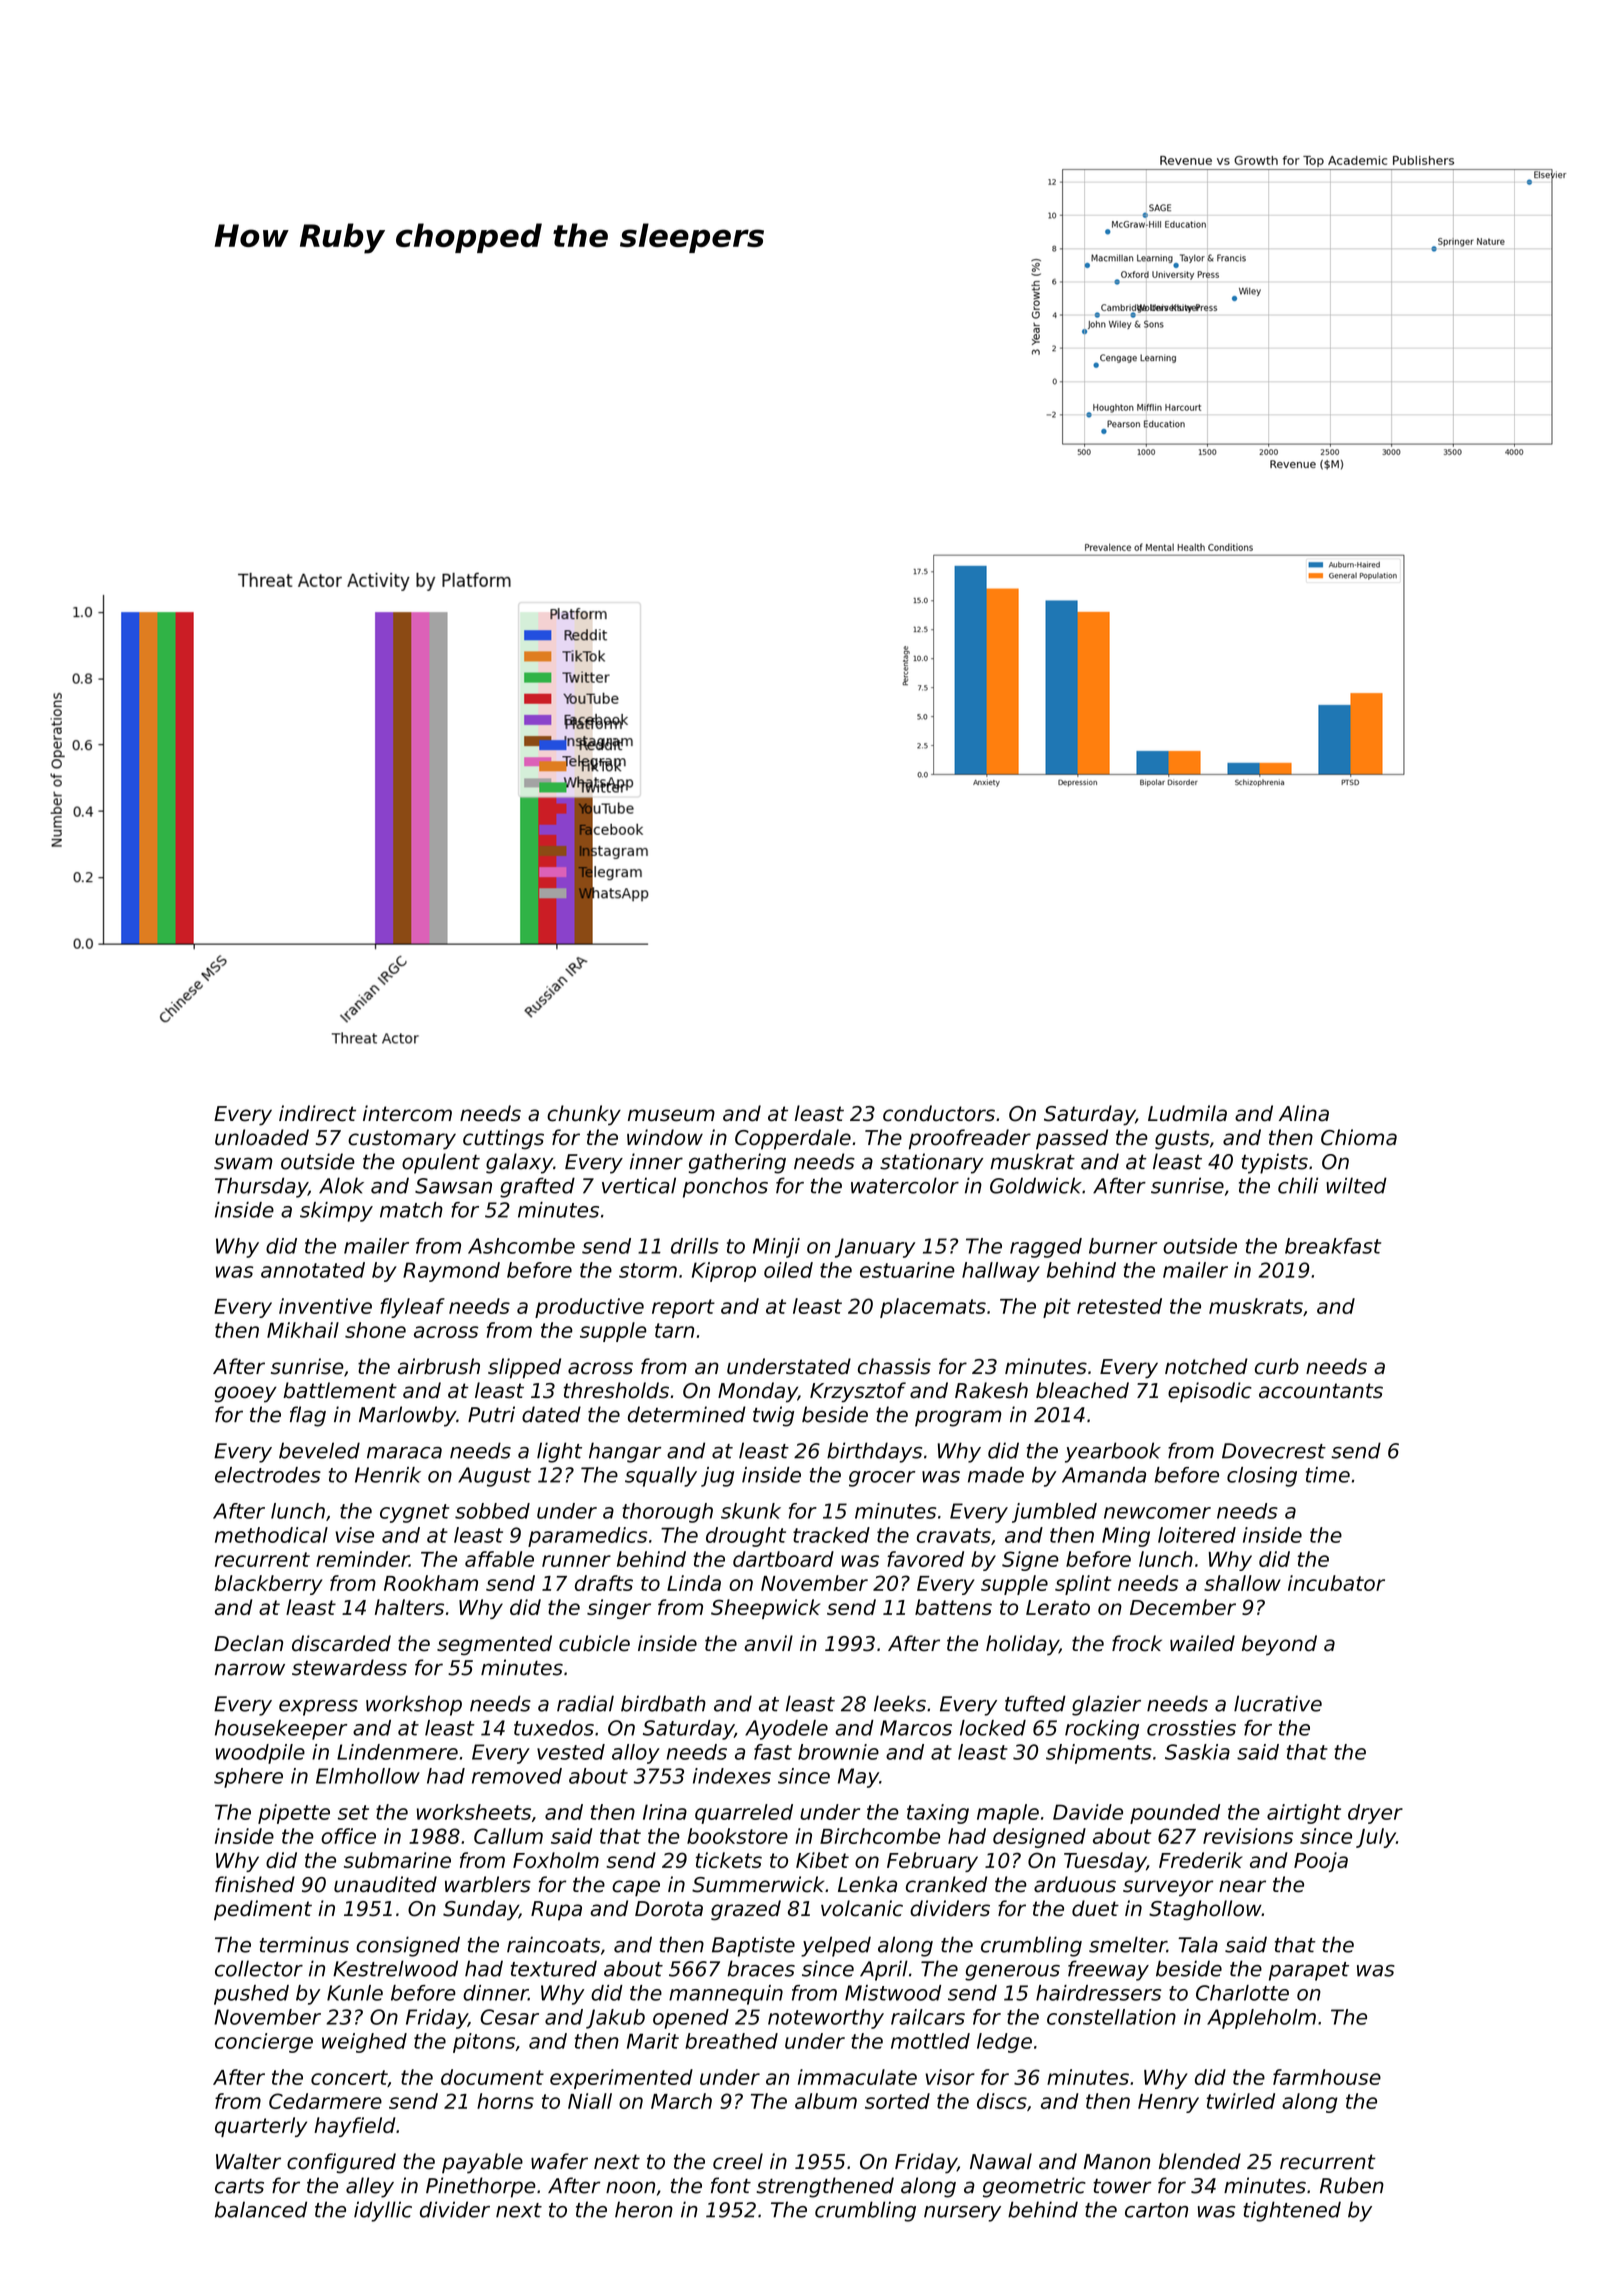 The width and height of the screenshot is (1620, 2292). What do you see at coordinates (644, 2209) in the screenshot?
I see `heron` at bounding box center [644, 2209].
